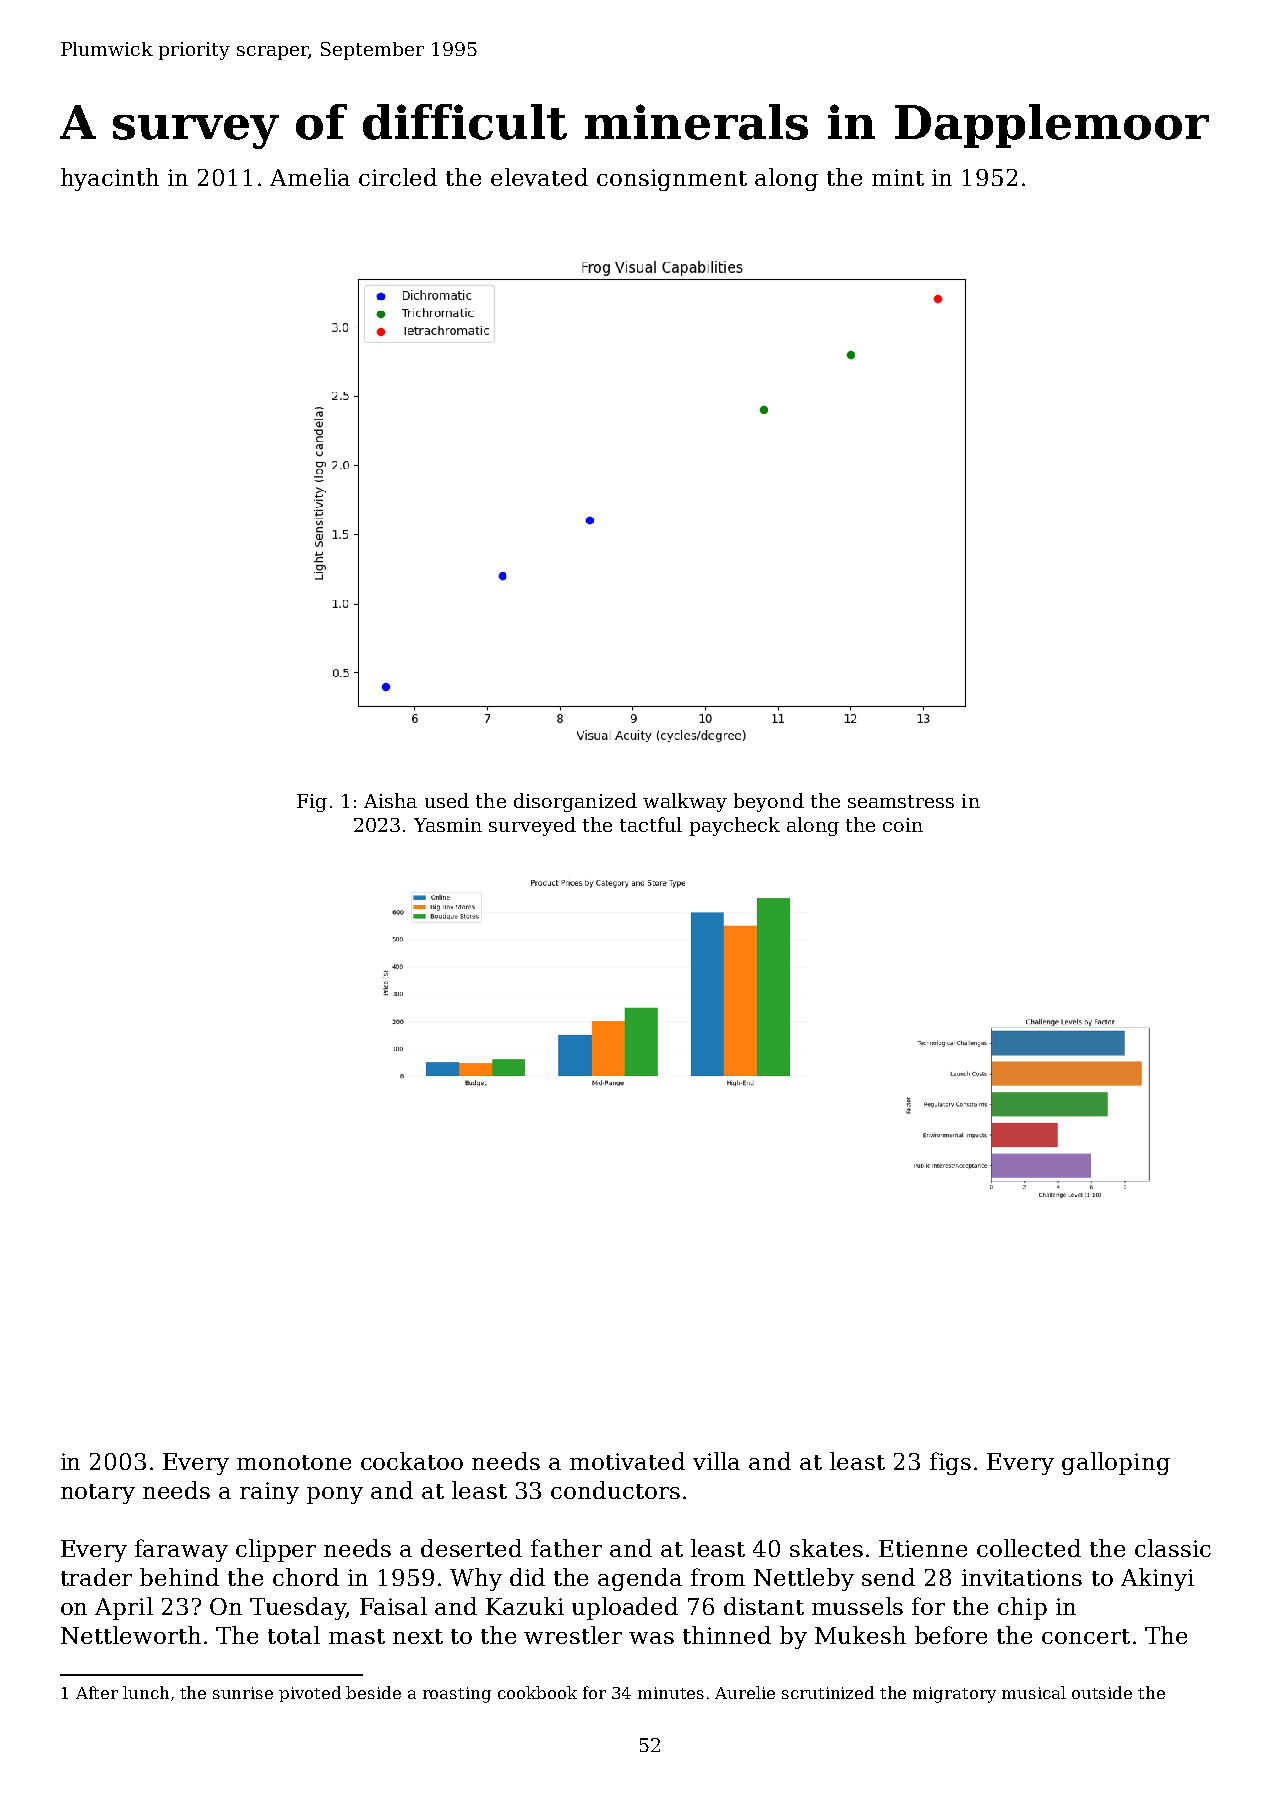  What do you see at coordinates (110, 179) in the screenshot?
I see `hyacinth` at bounding box center [110, 179].
